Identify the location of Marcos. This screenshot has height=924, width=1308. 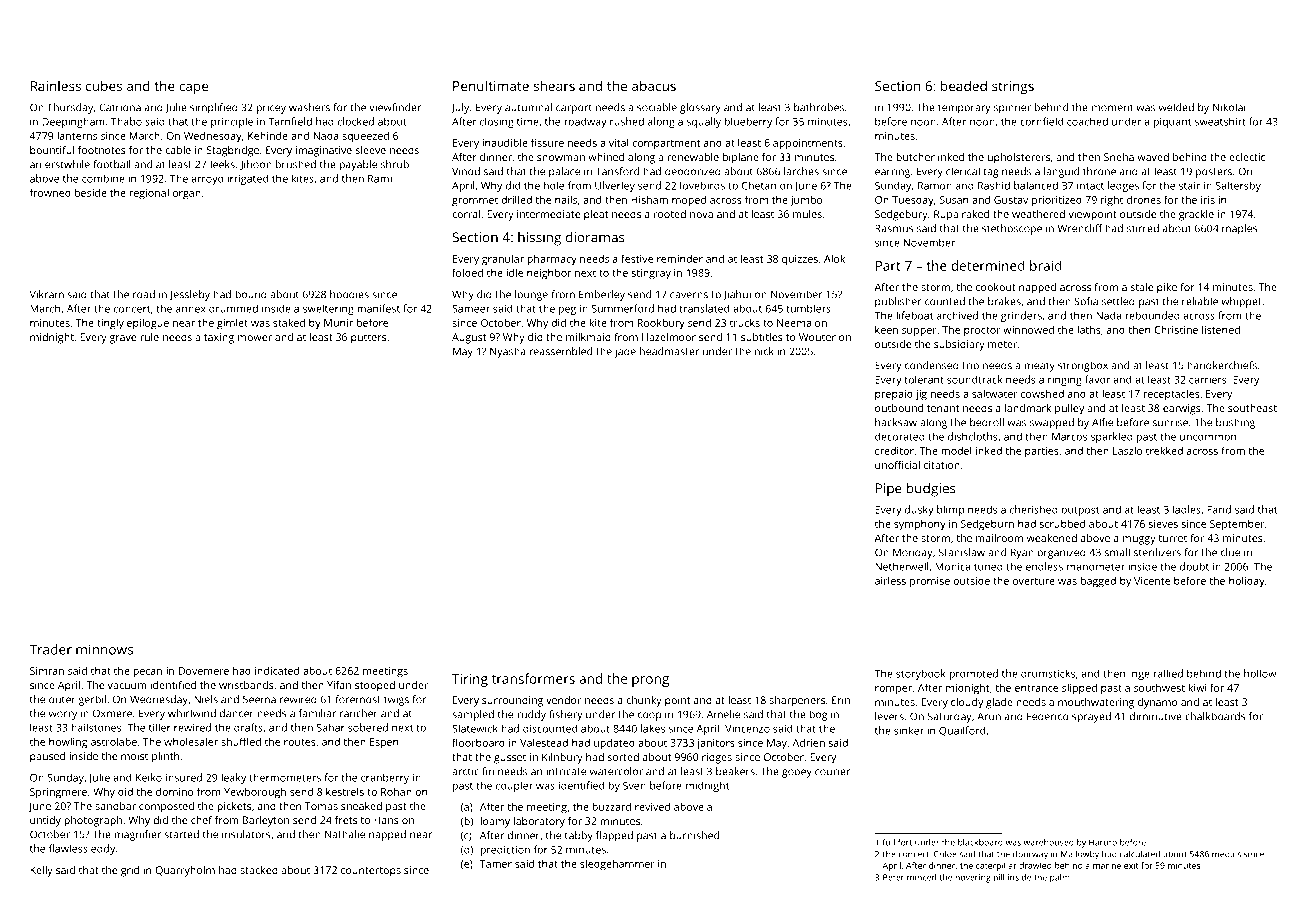
(1069, 437).
